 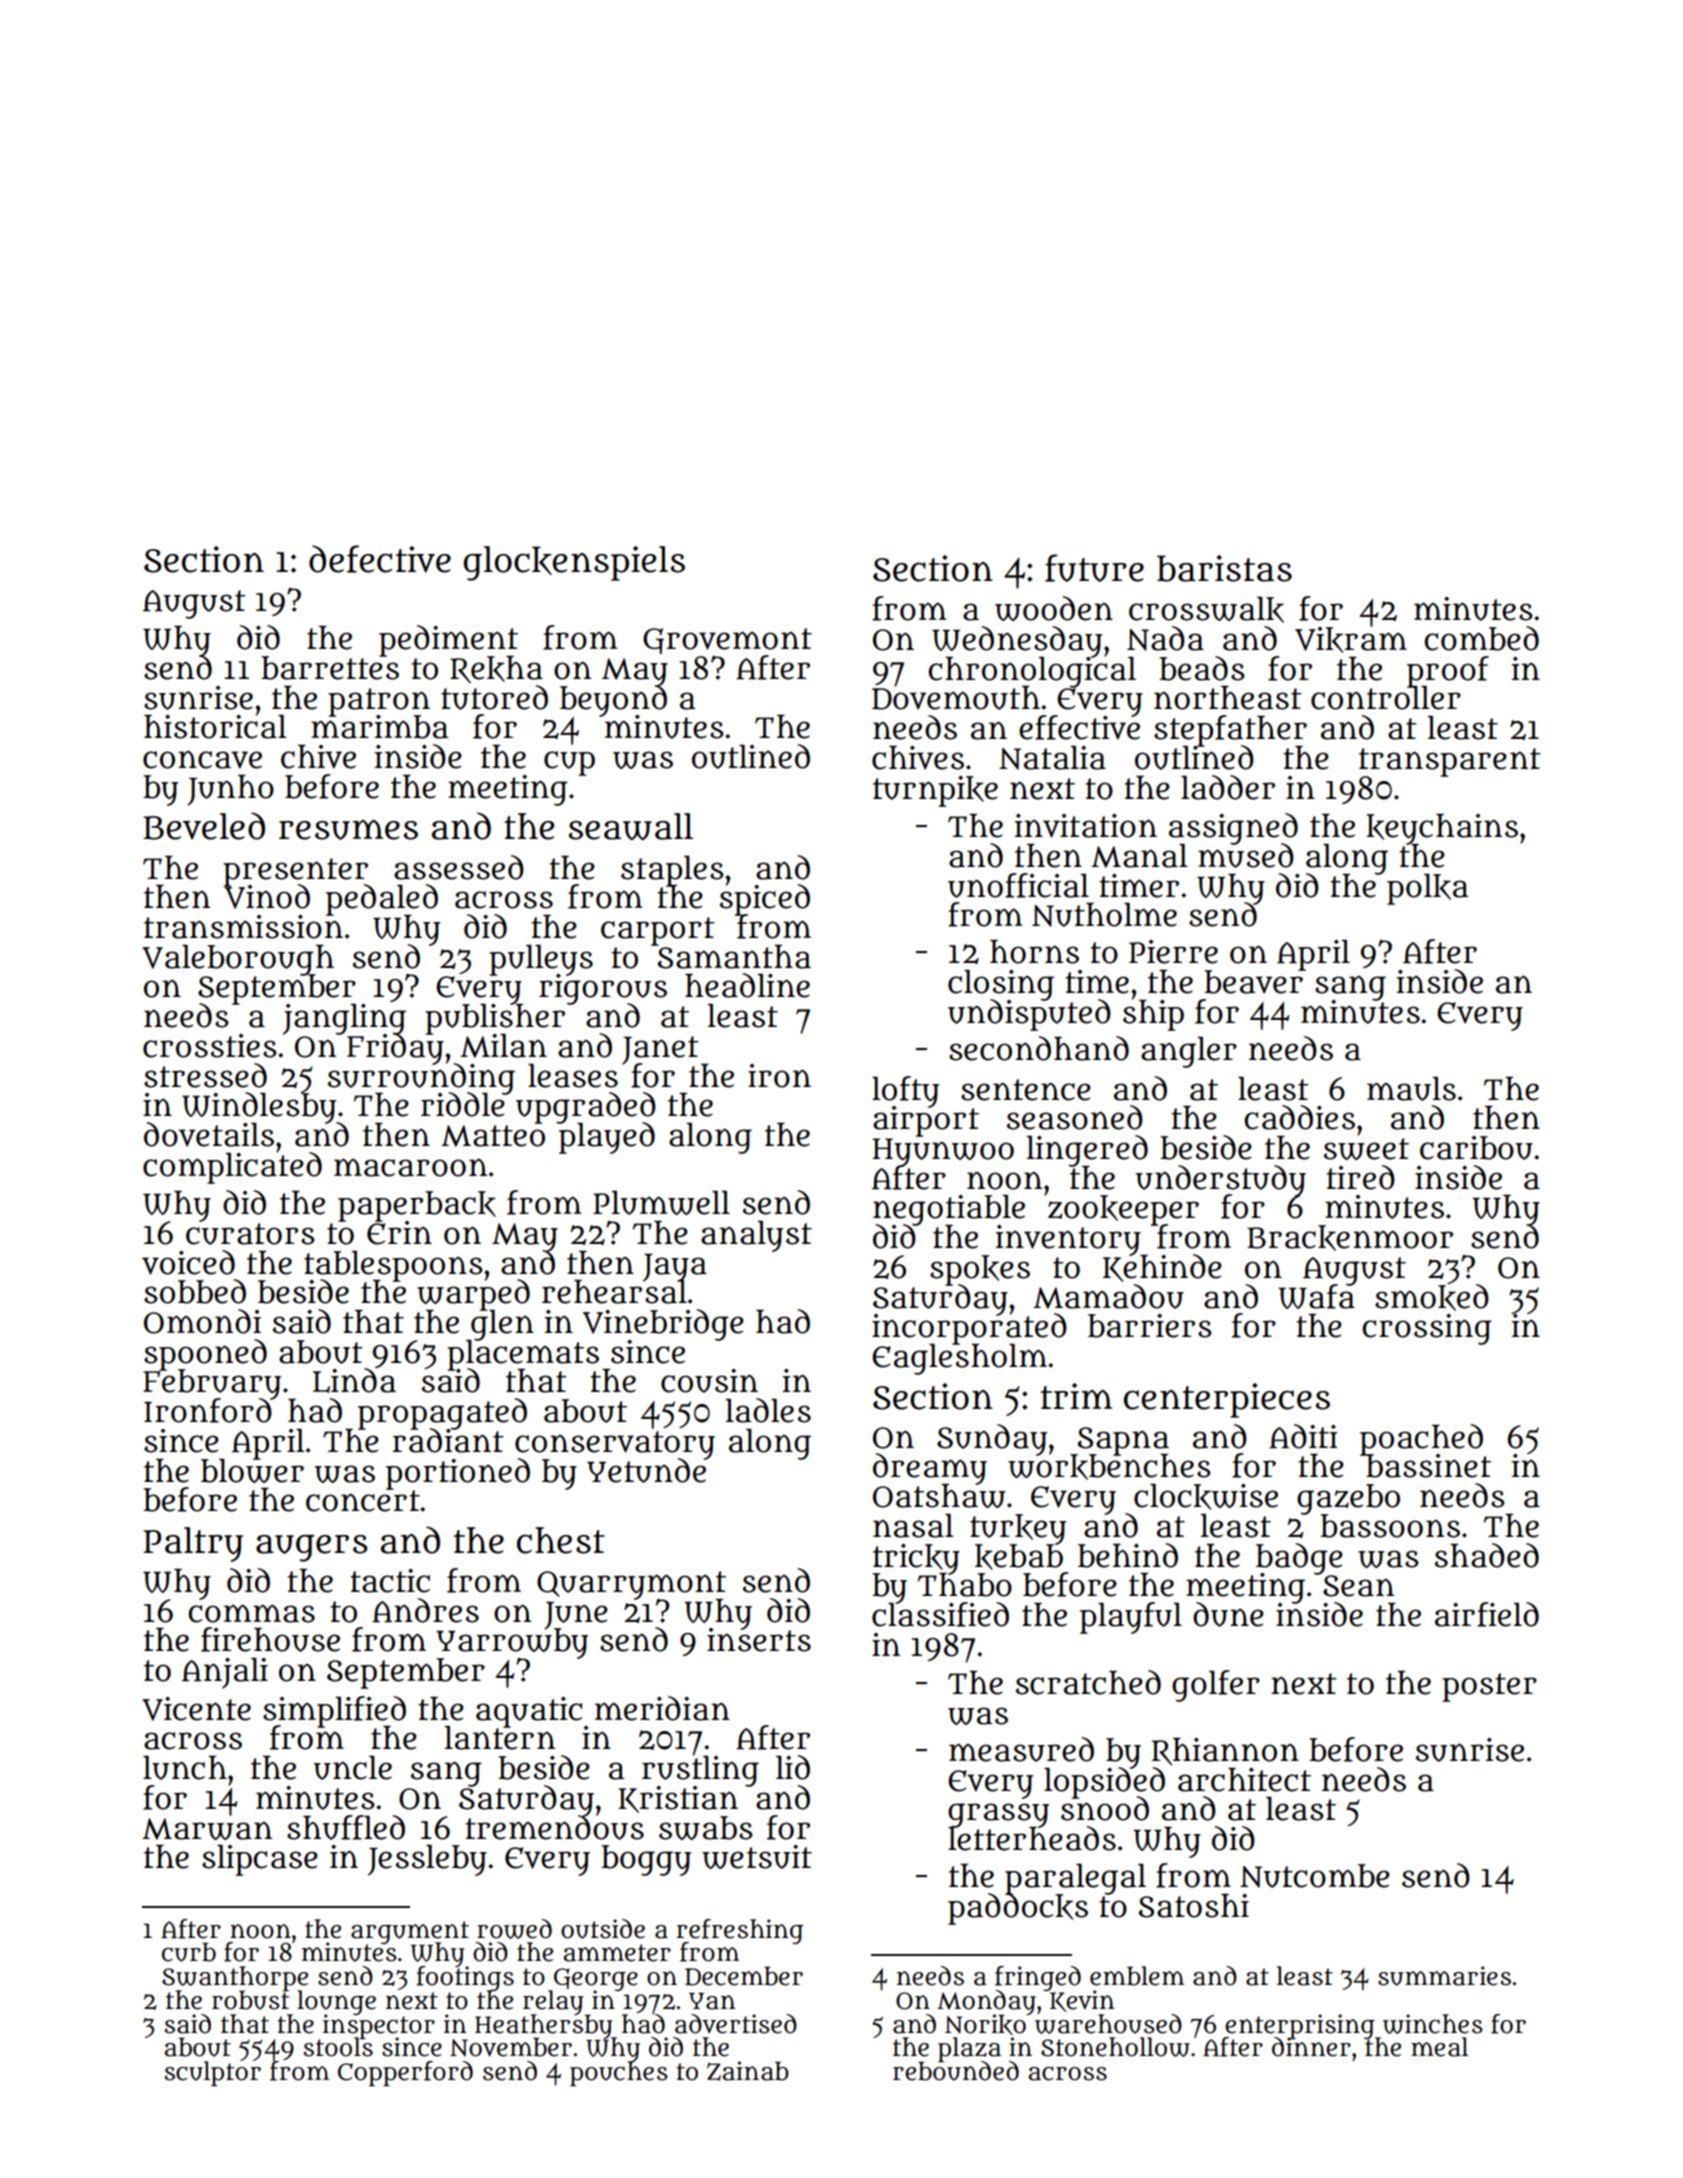 What do you see at coordinates (405, 2073) in the page?
I see `Copperford` at bounding box center [405, 2073].
